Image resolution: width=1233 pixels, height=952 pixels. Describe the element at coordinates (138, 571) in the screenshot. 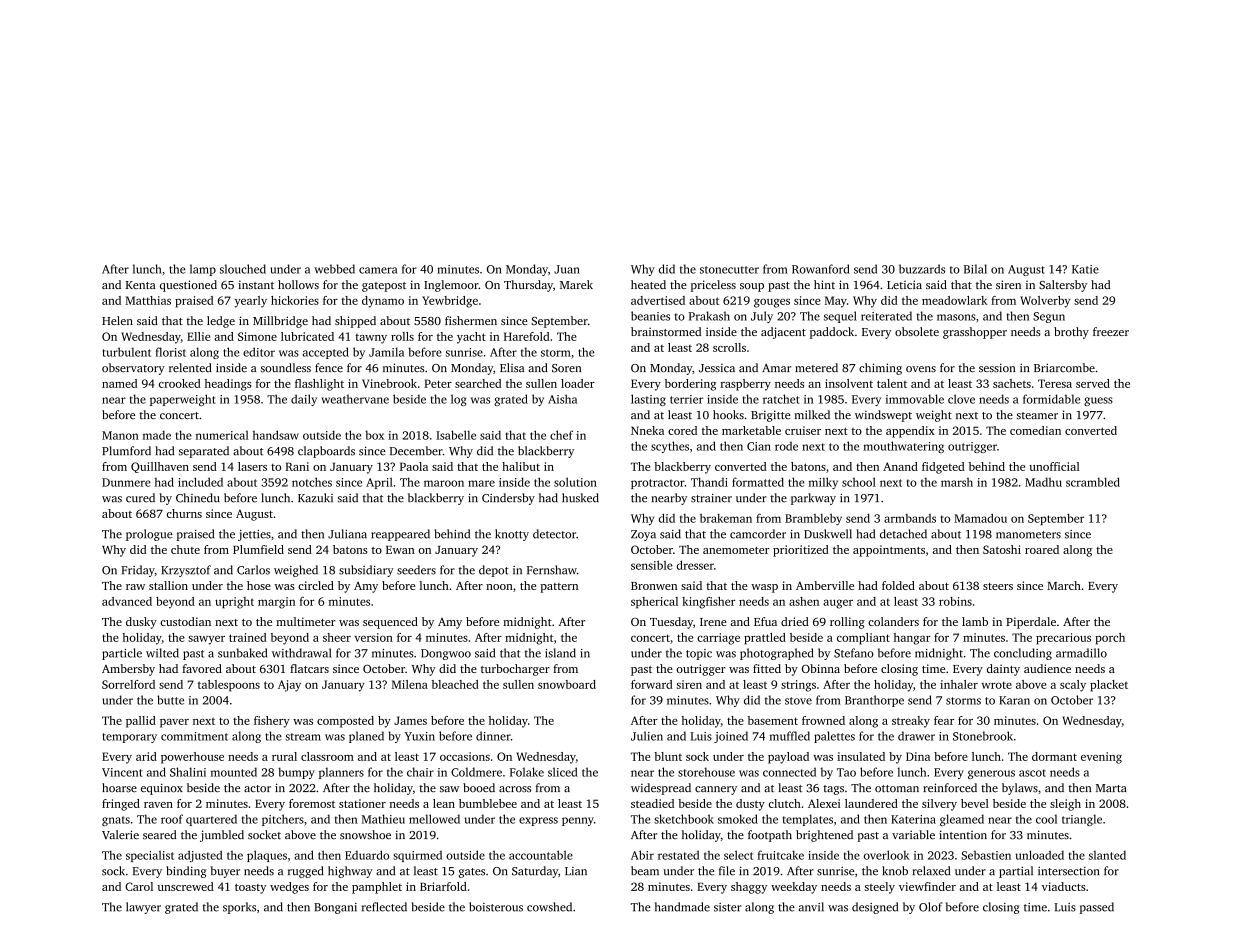

I see `Friday` at that location.
